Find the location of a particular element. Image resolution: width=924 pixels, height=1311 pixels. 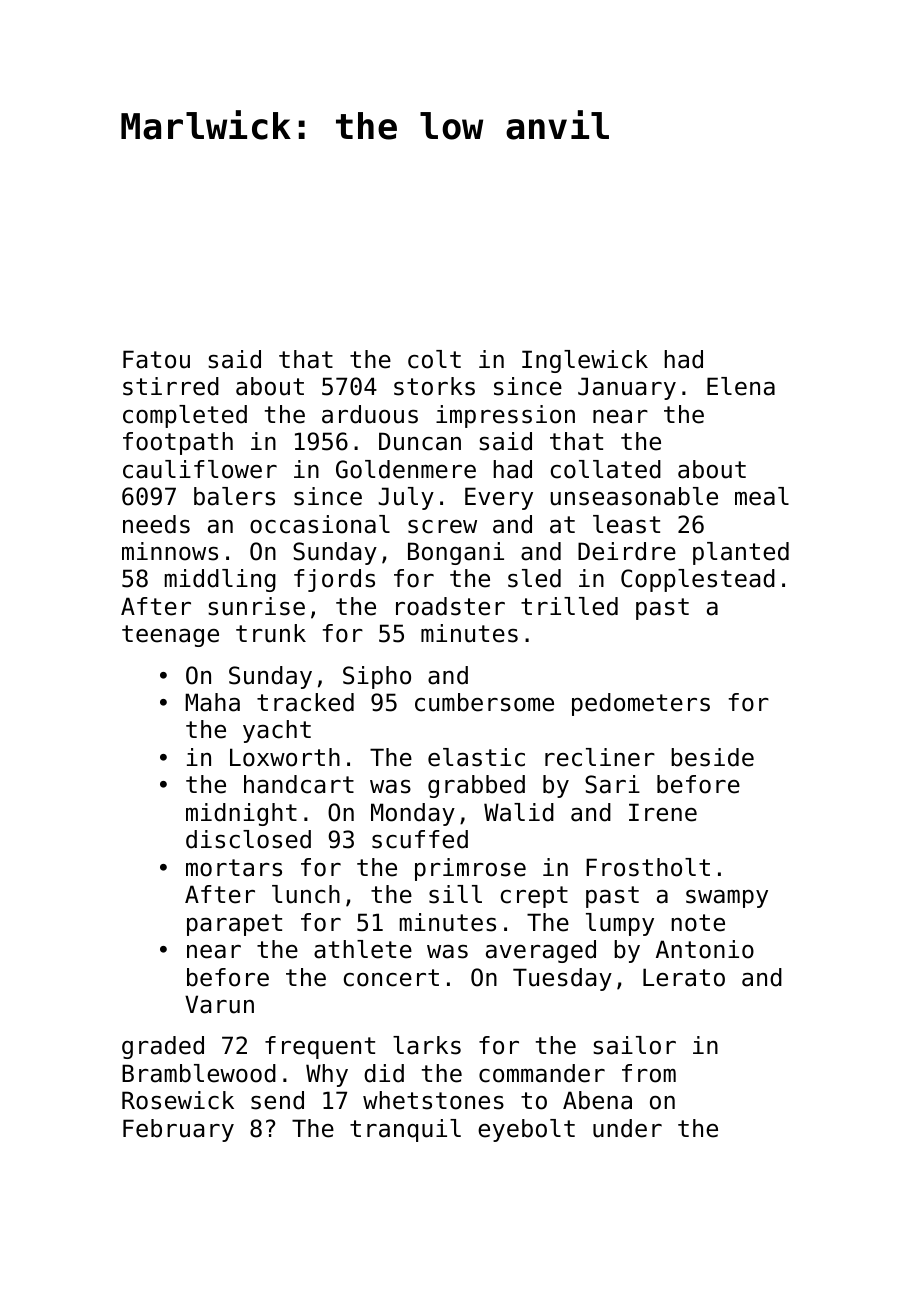

colt is located at coordinates (434, 359).
